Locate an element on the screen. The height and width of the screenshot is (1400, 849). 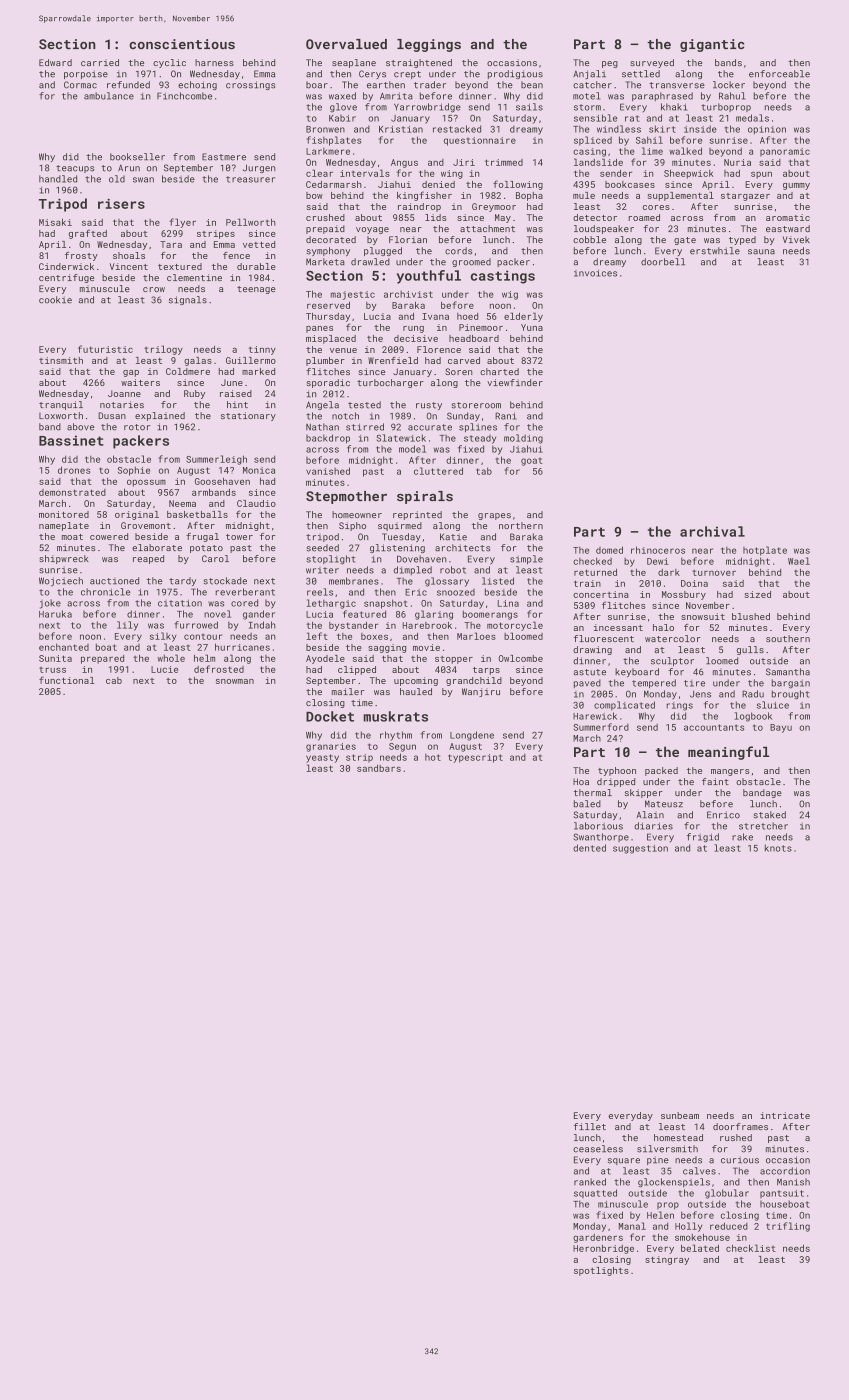
Enrico is located at coordinates (723, 815).
